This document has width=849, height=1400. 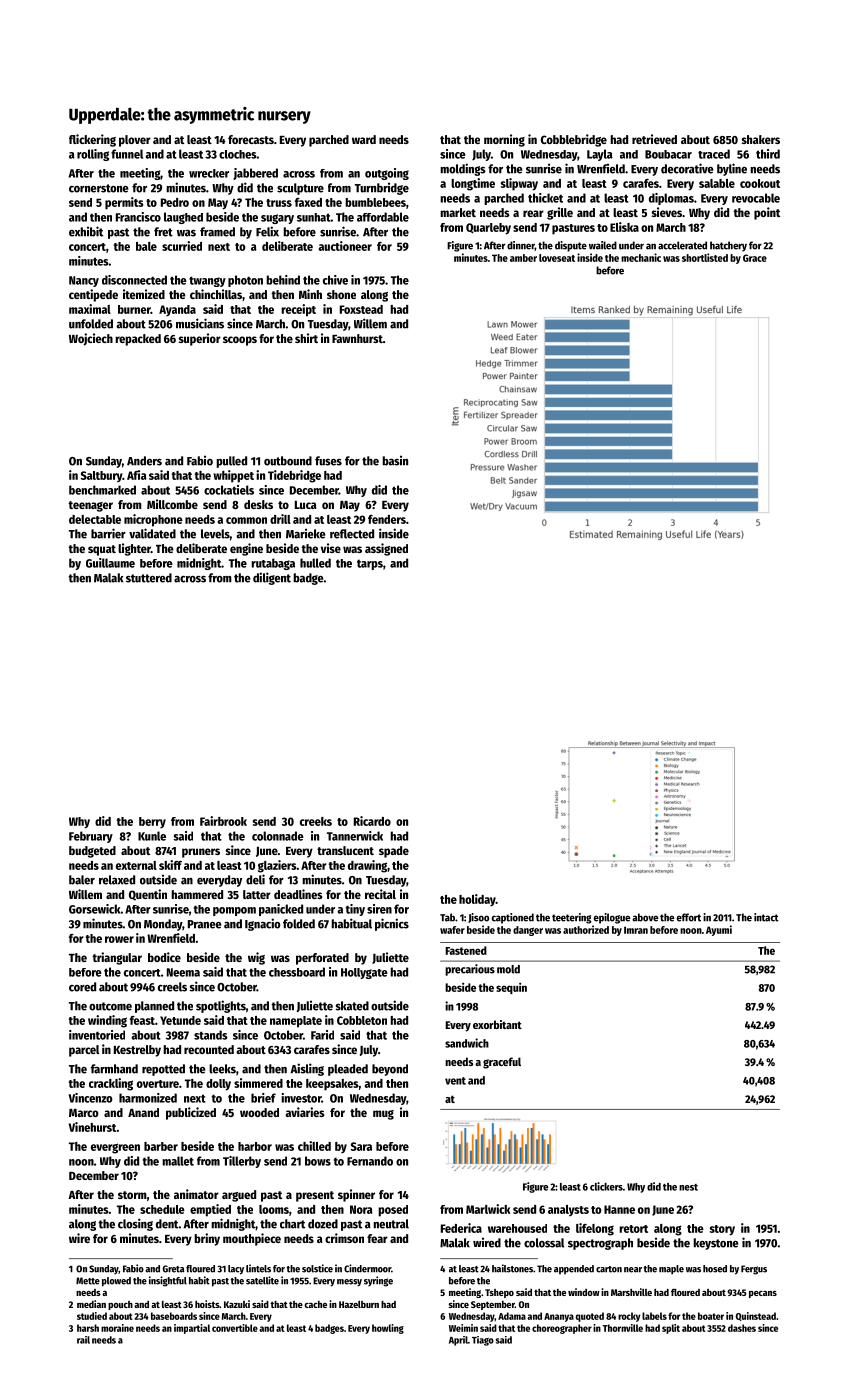 What do you see at coordinates (504, 140) in the document?
I see `morning` at bounding box center [504, 140].
